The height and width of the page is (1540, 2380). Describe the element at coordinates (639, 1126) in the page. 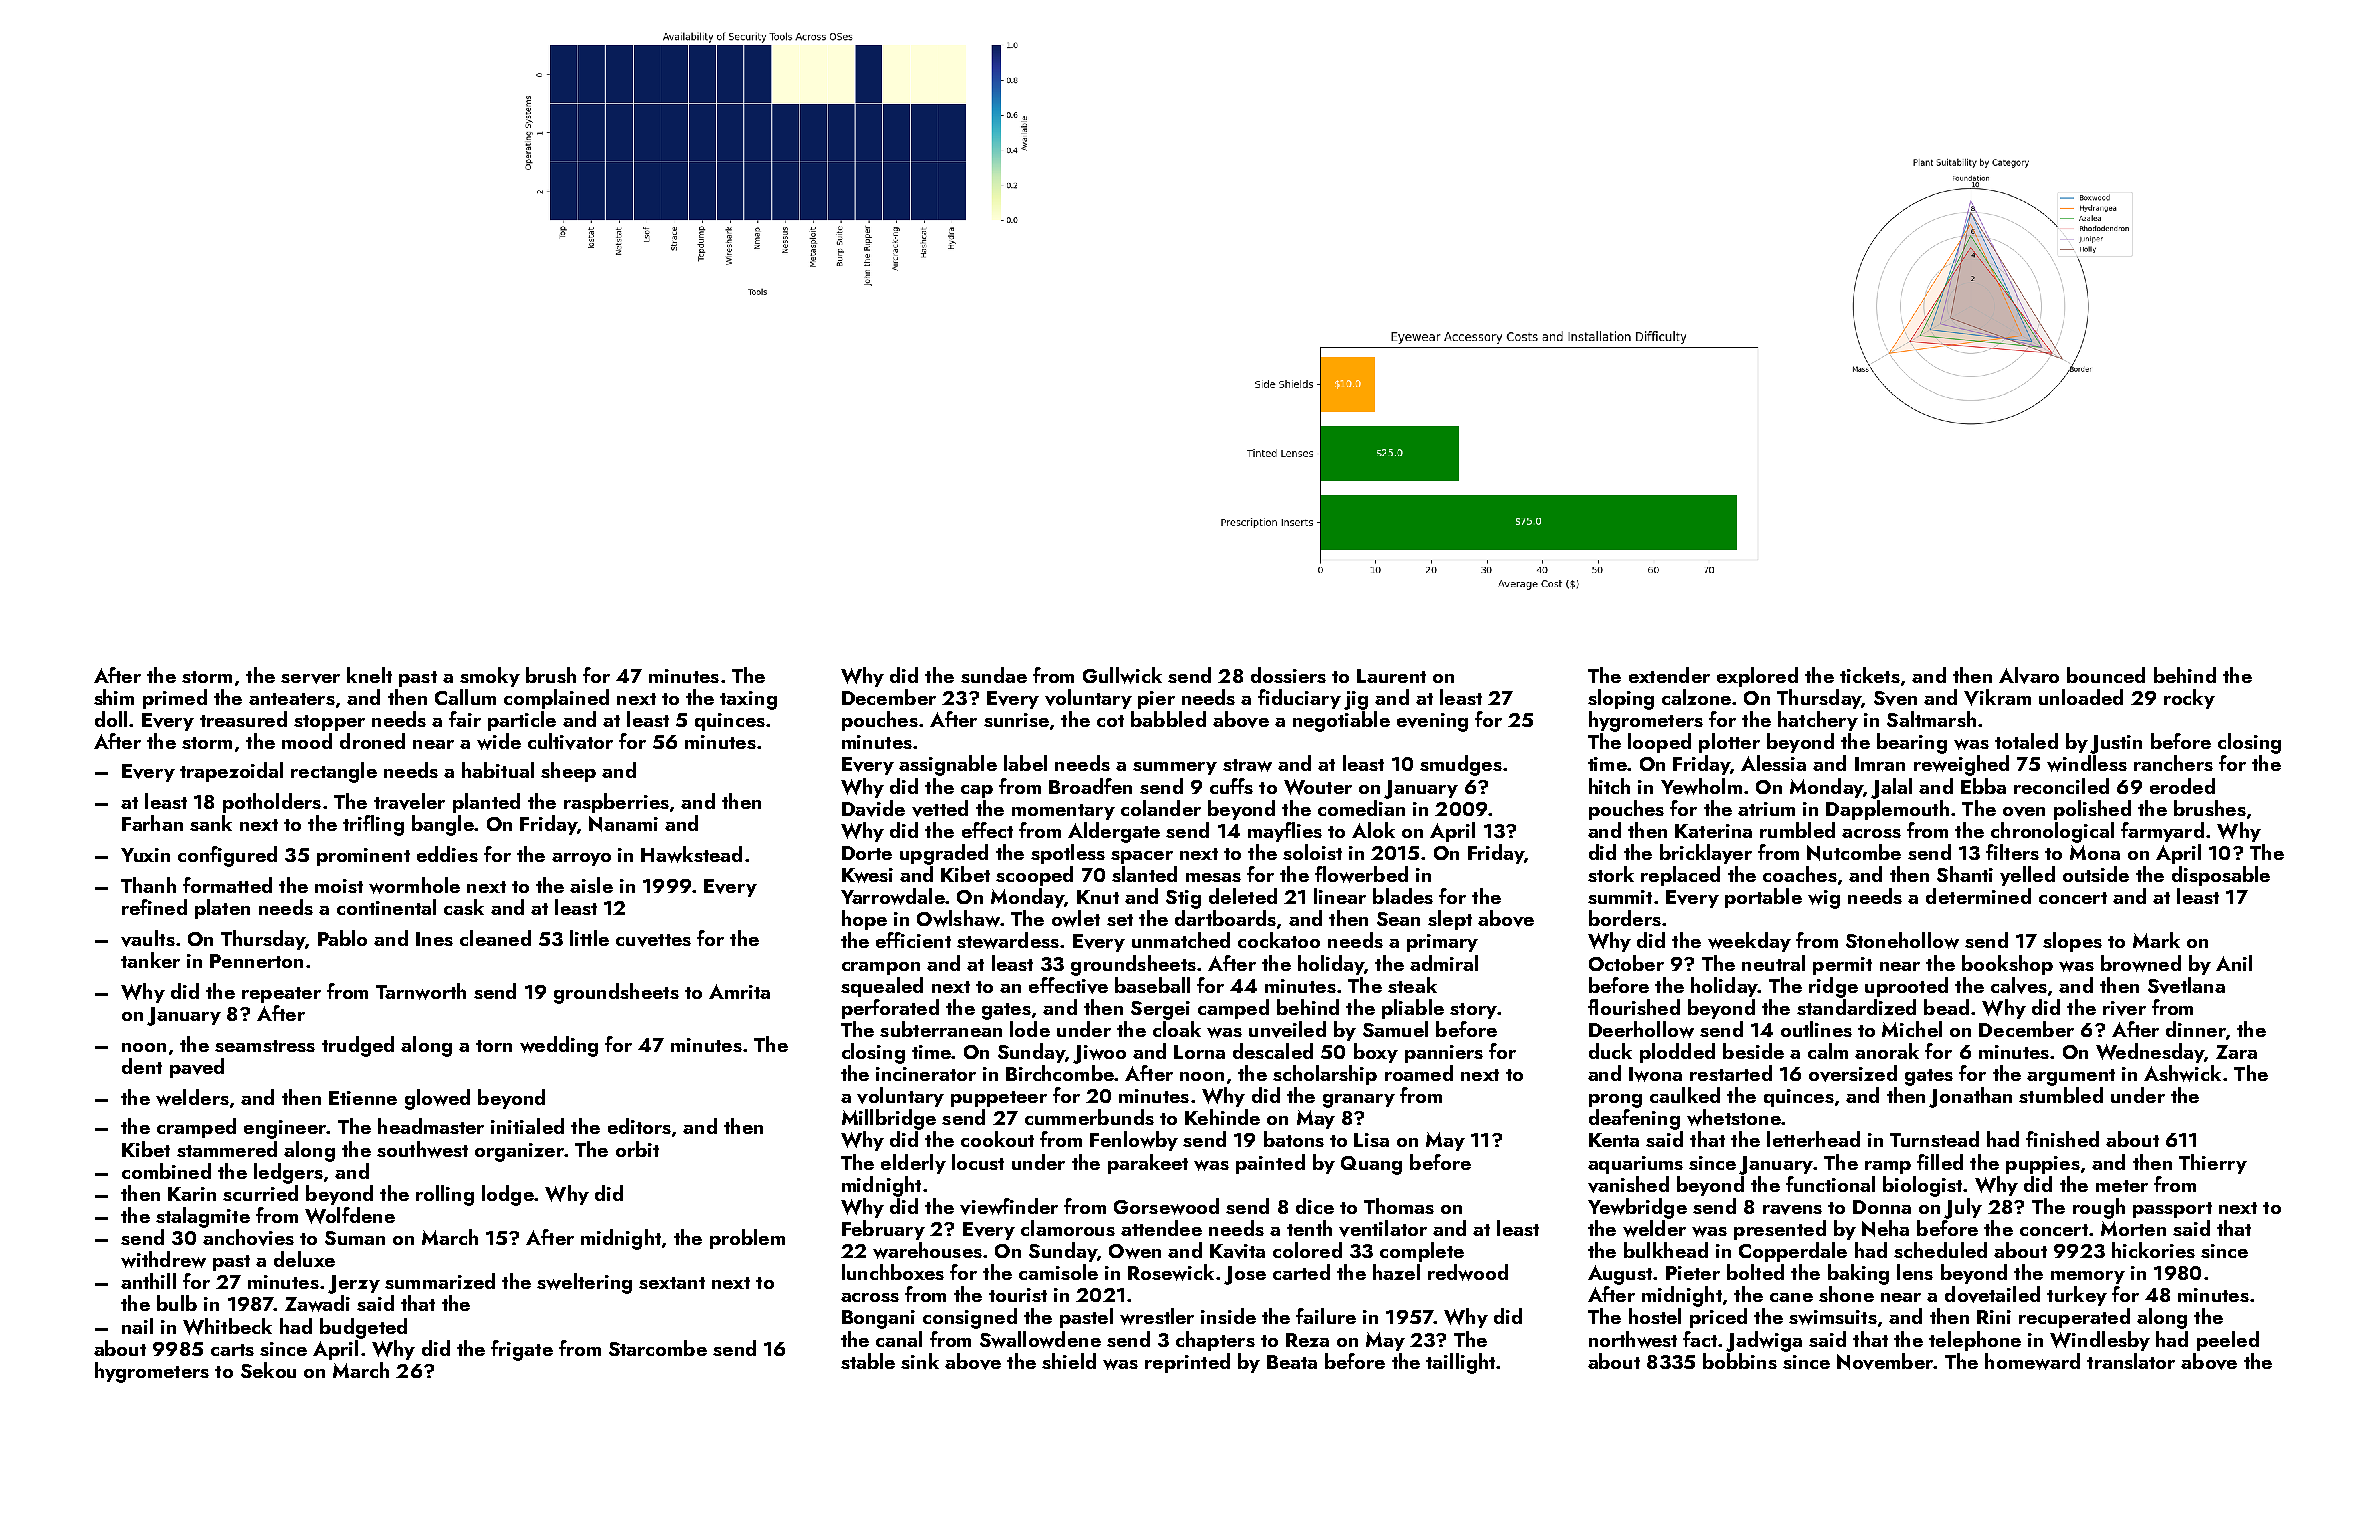

I see `editors` at that location.
